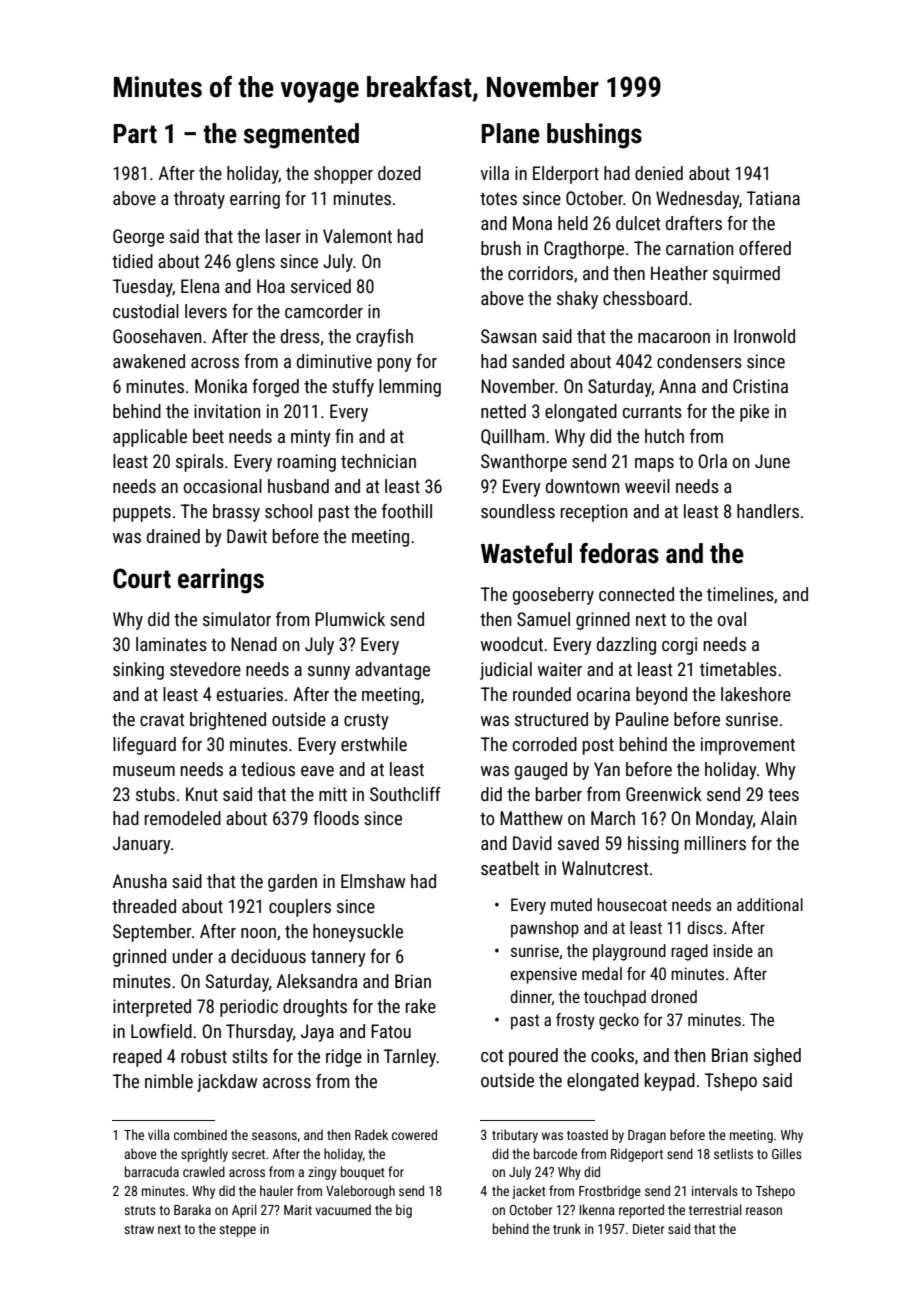  I want to click on keypad, so click(670, 1082).
